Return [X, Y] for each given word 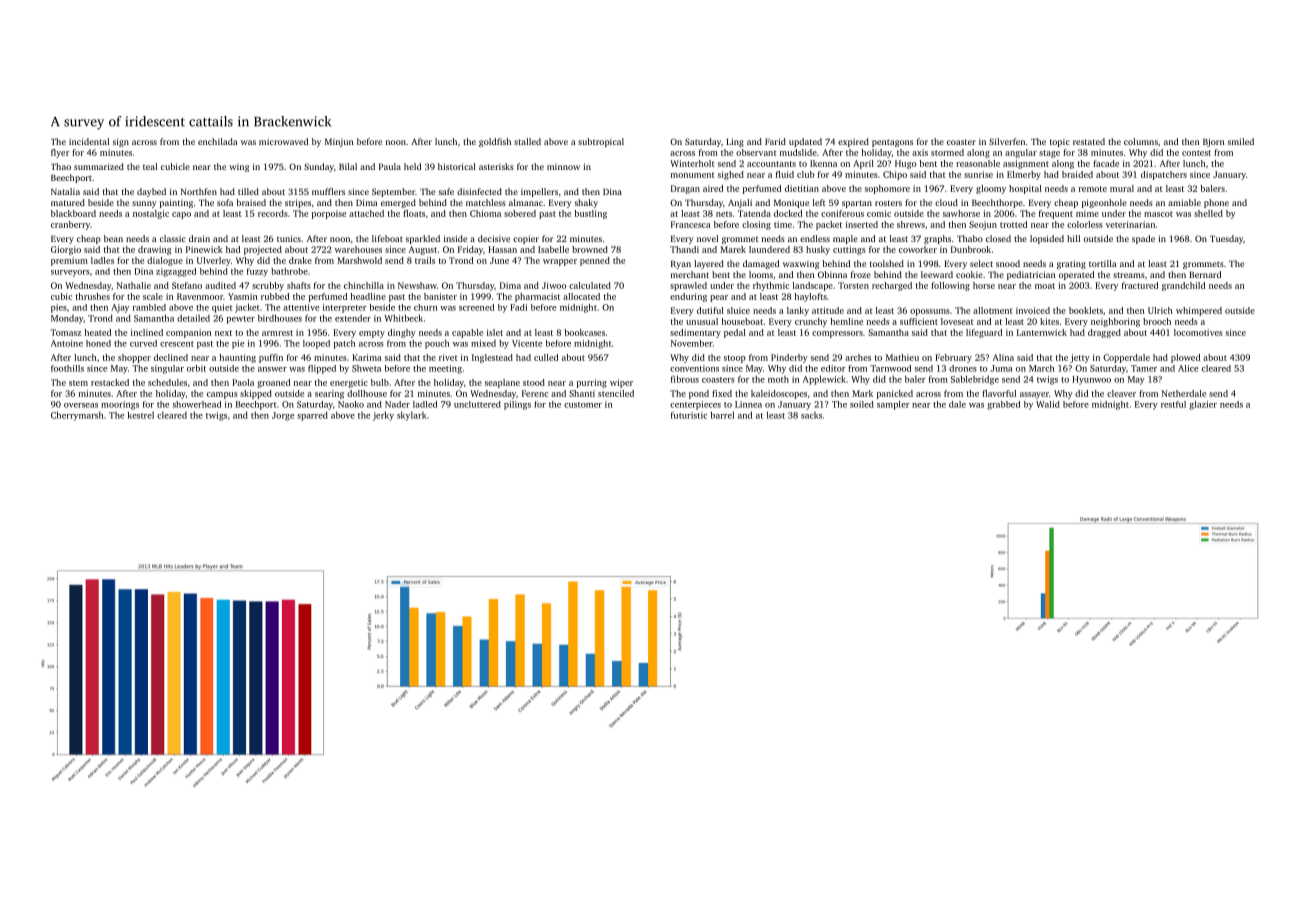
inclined [147, 332]
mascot [1158, 214]
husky [818, 250]
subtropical [601, 142]
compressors [837, 334]
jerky [383, 416]
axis [920, 152]
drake [300, 260]
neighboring [1115, 322]
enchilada [217, 141]
